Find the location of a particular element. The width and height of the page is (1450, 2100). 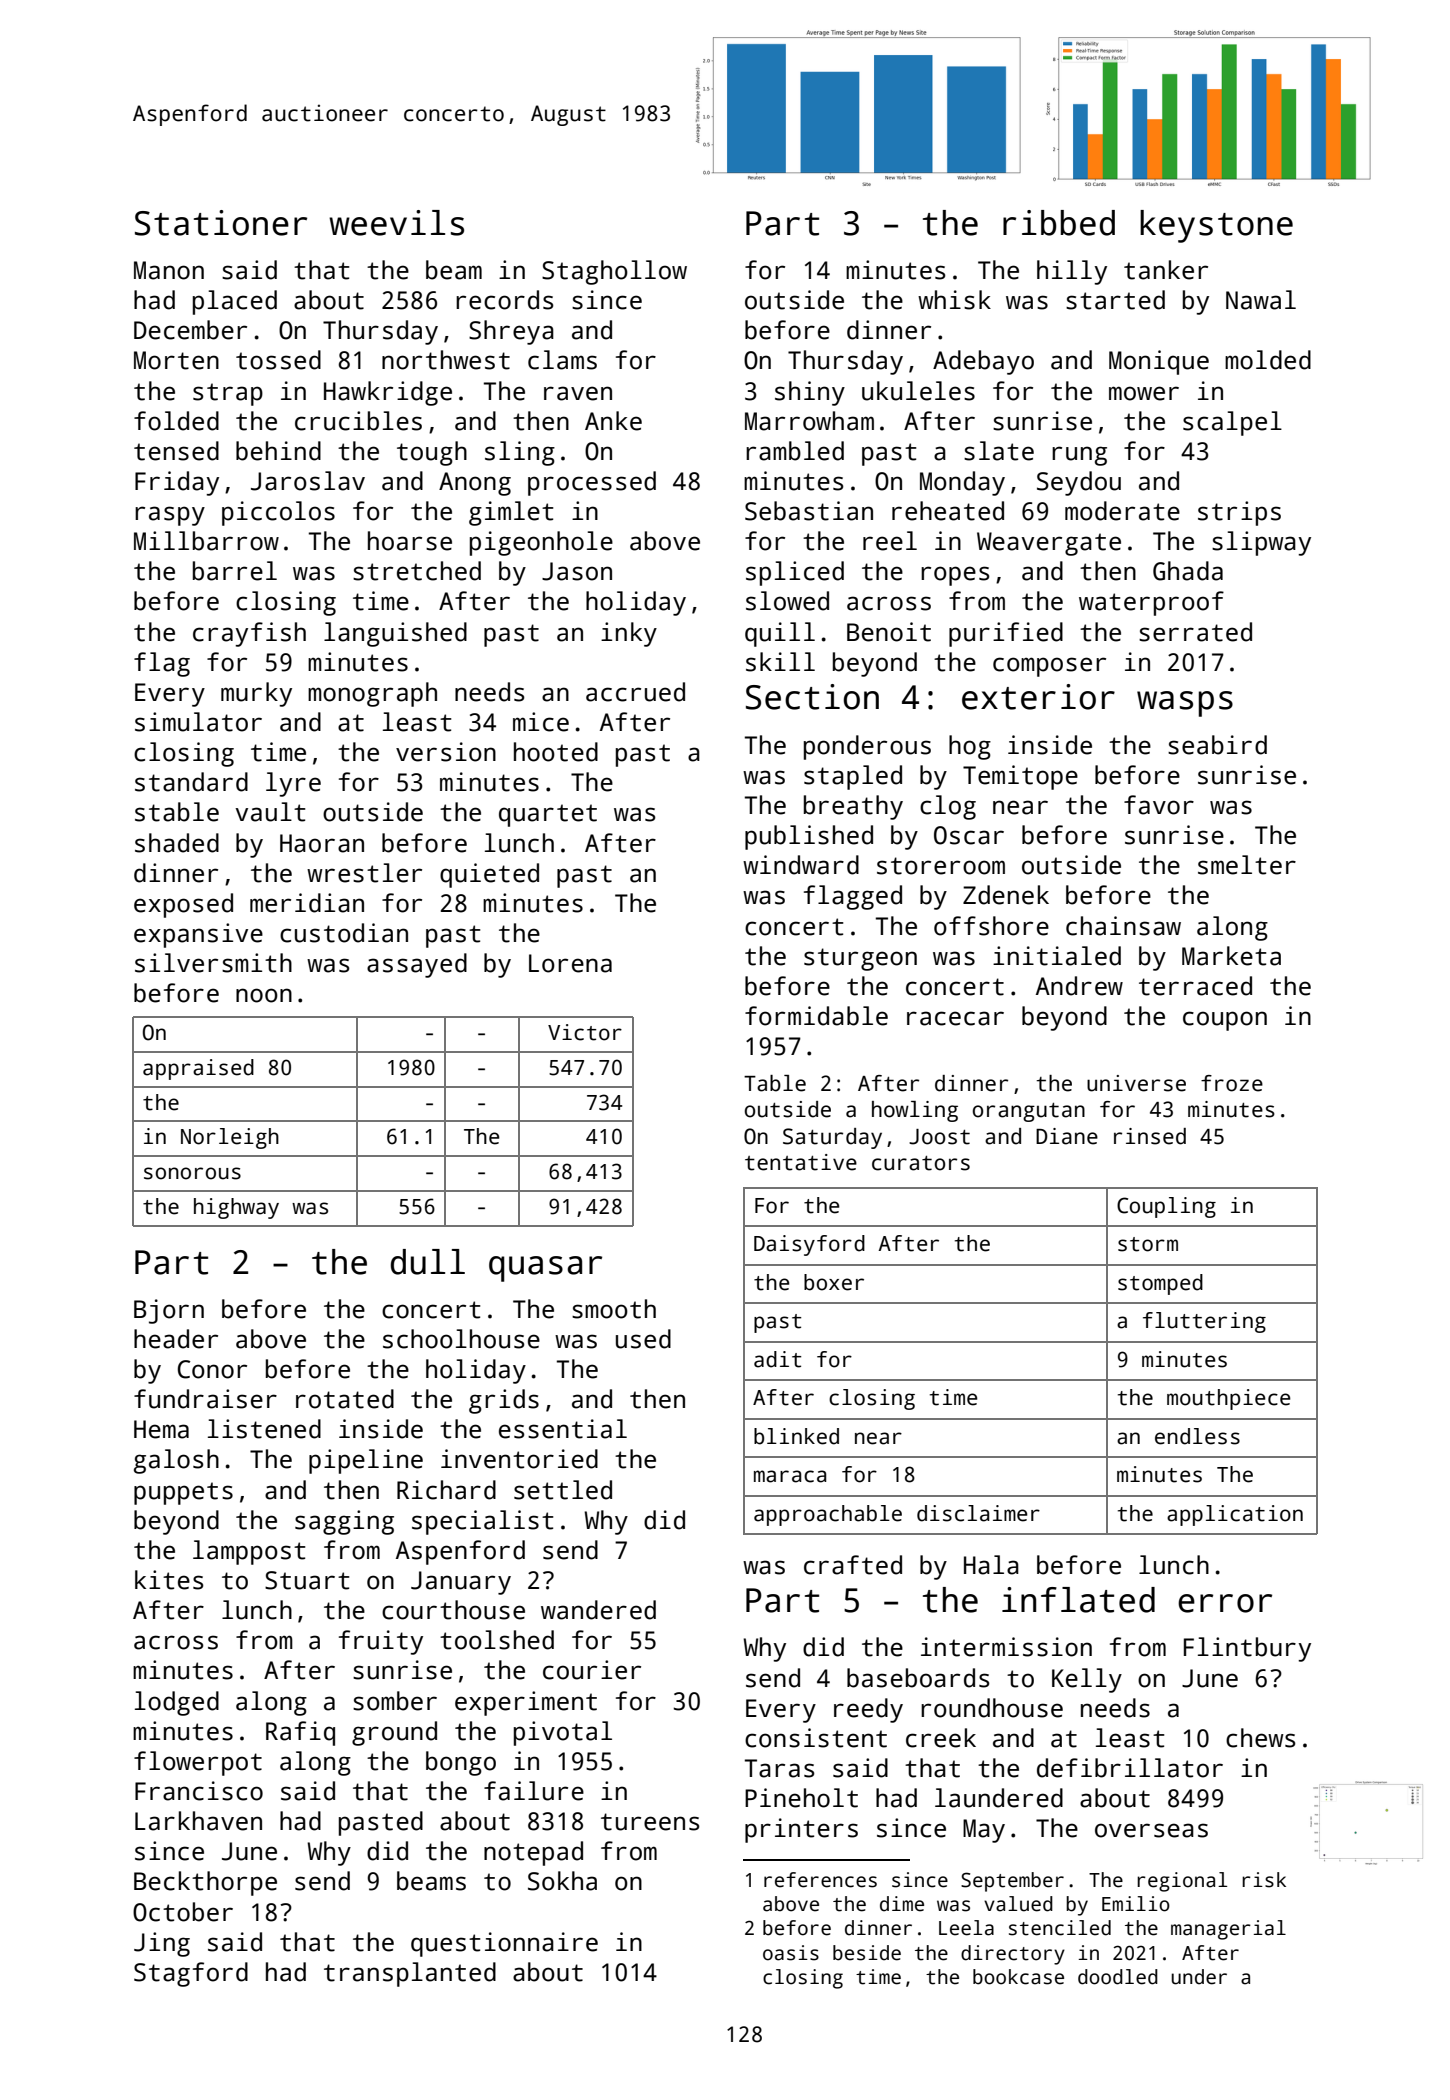

keystone is located at coordinates (1216, 226).
